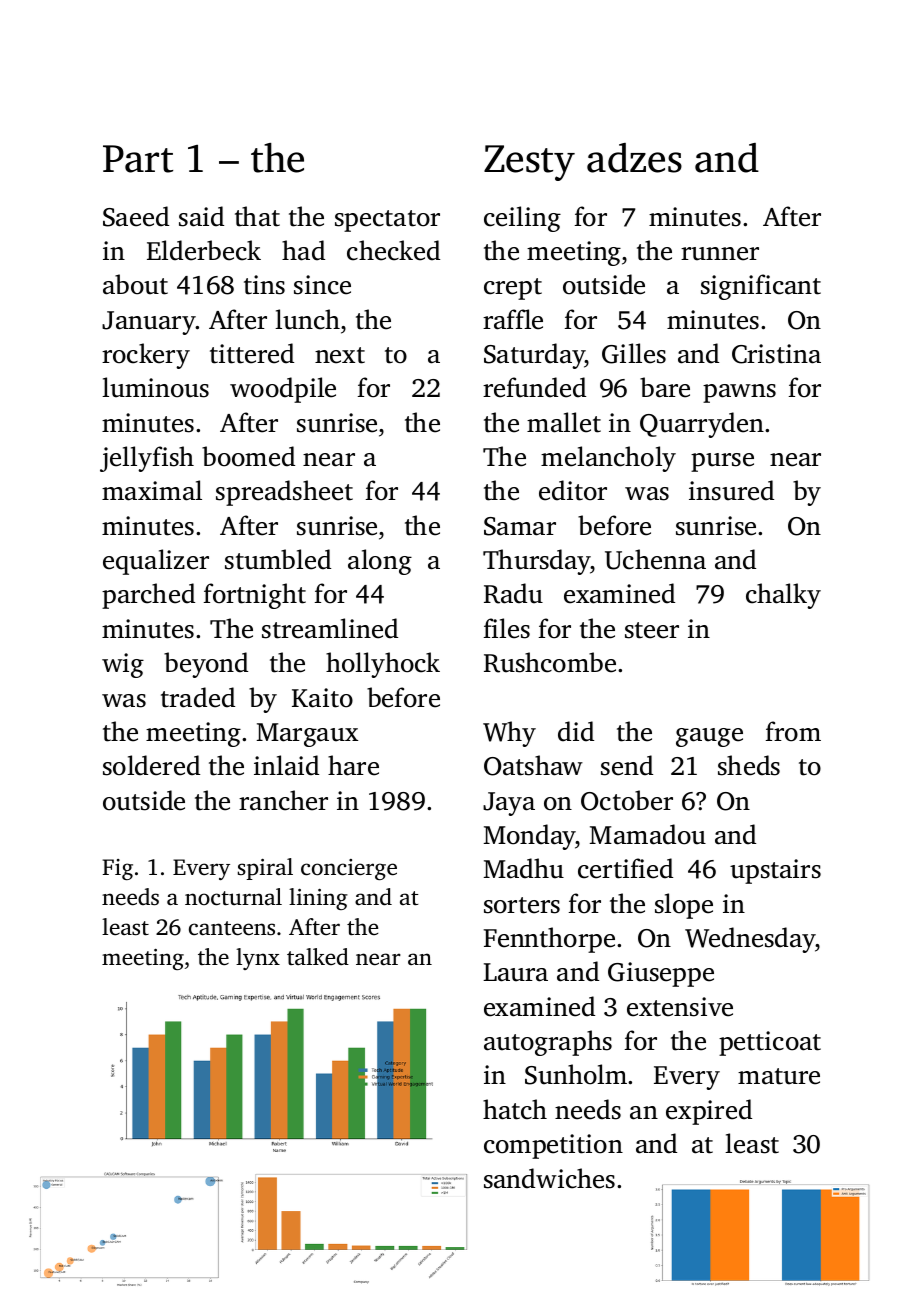 This document has width=924, height=1311. I want to click on Jaya, so click(509, 804).
